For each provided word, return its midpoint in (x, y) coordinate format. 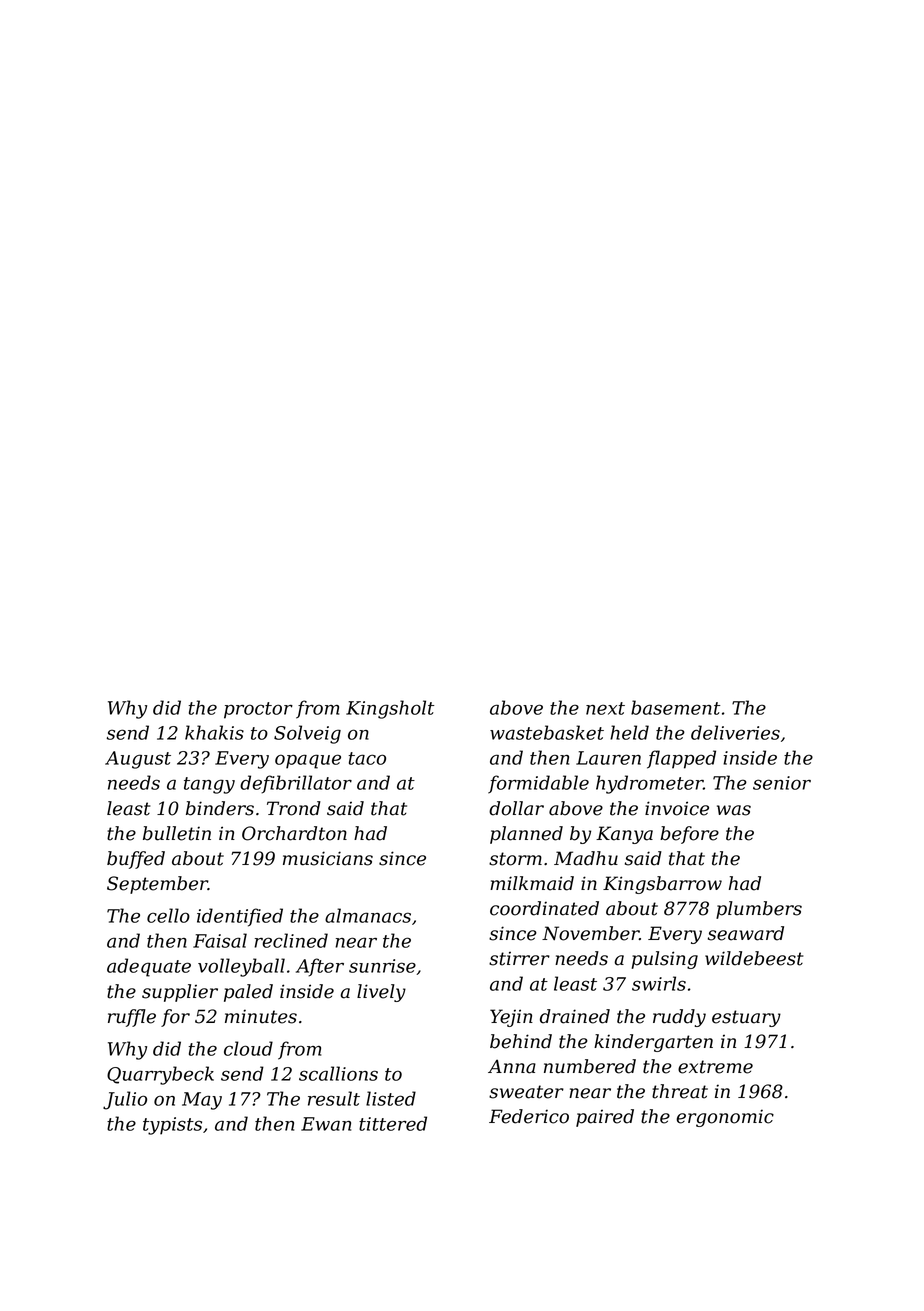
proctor (258, 710)
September (157, 885)
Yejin (511, 1018)
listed (391, 1098)
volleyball (241, 967)
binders (220, 808)
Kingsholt (390, 709)
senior (782, 783)
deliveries (735, 732)
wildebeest (754, 958)
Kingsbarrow (662, 885)
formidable (538, 784)
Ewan (326, 1124)
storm (515, 859)
